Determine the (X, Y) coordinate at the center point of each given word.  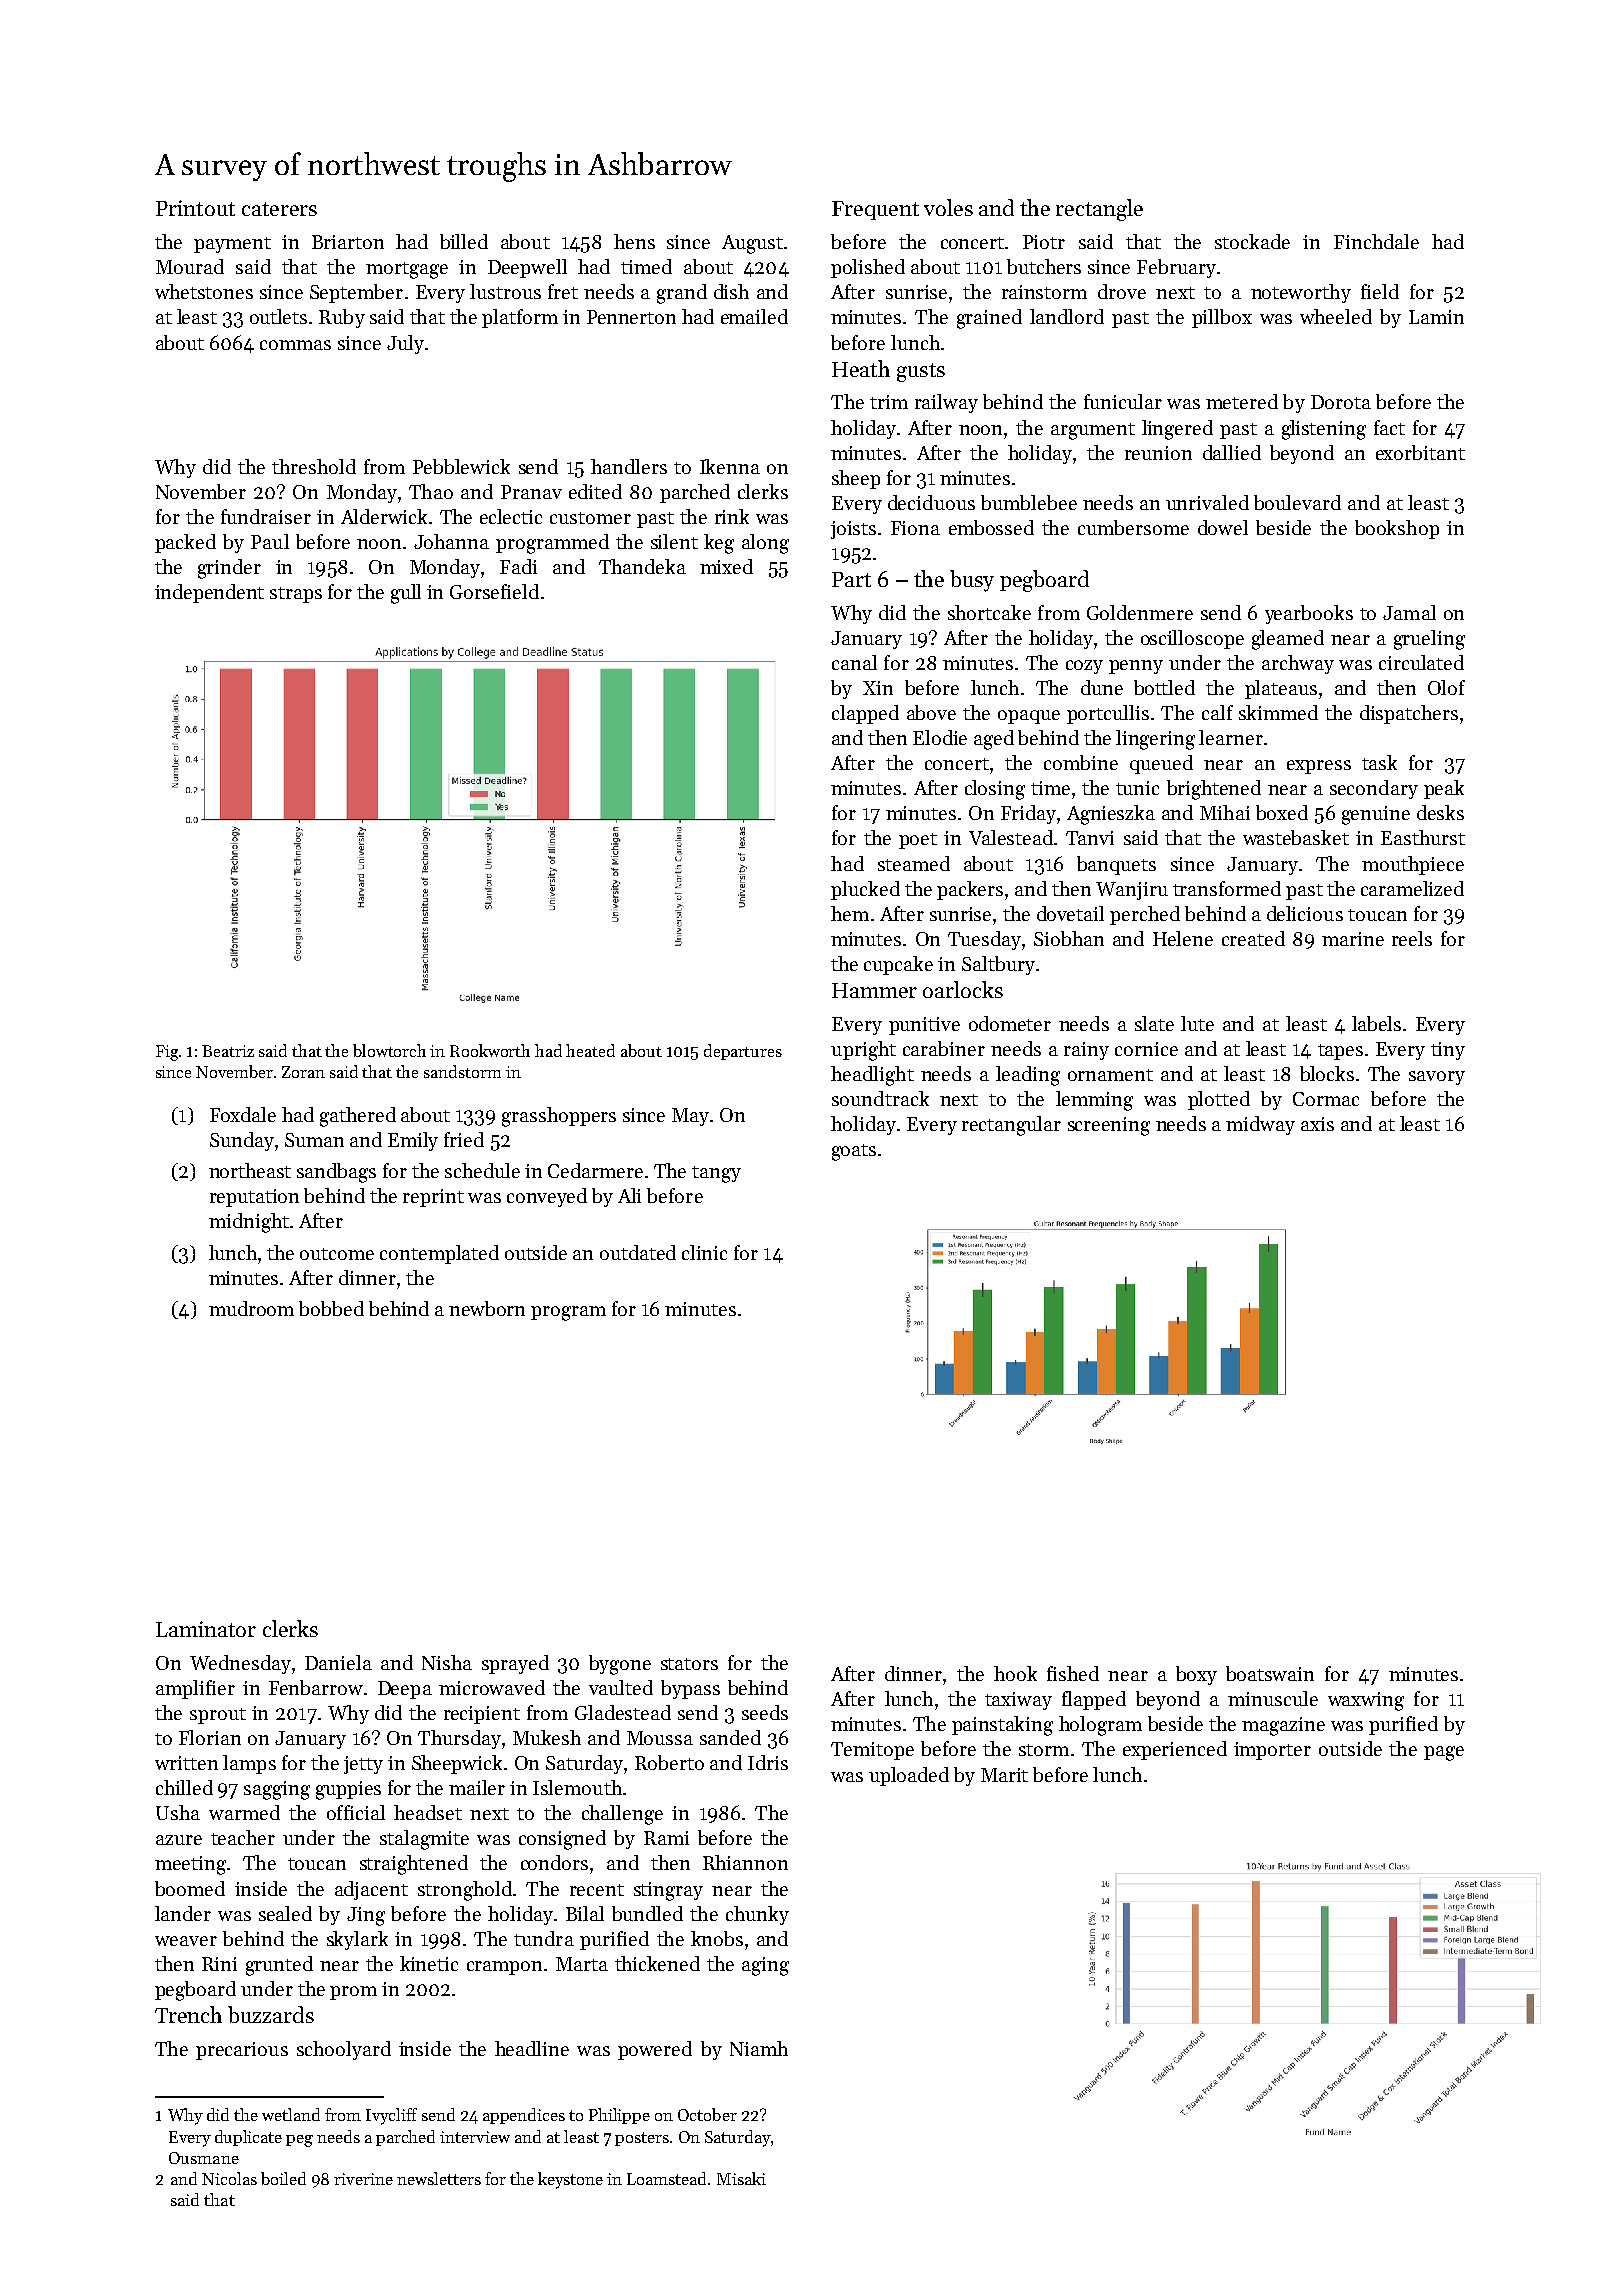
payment (232, 245)
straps (296, 595)
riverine (363, 2179)
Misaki (741, 2178)
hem (850, 913)
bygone (620, 1665)
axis (1317, 1124)
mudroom (251, 1308)
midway (1260, 1125)
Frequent (875, 210)
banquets (1116, 865)
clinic (704, 1252)
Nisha (447, 1662)
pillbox (1222, 318)
